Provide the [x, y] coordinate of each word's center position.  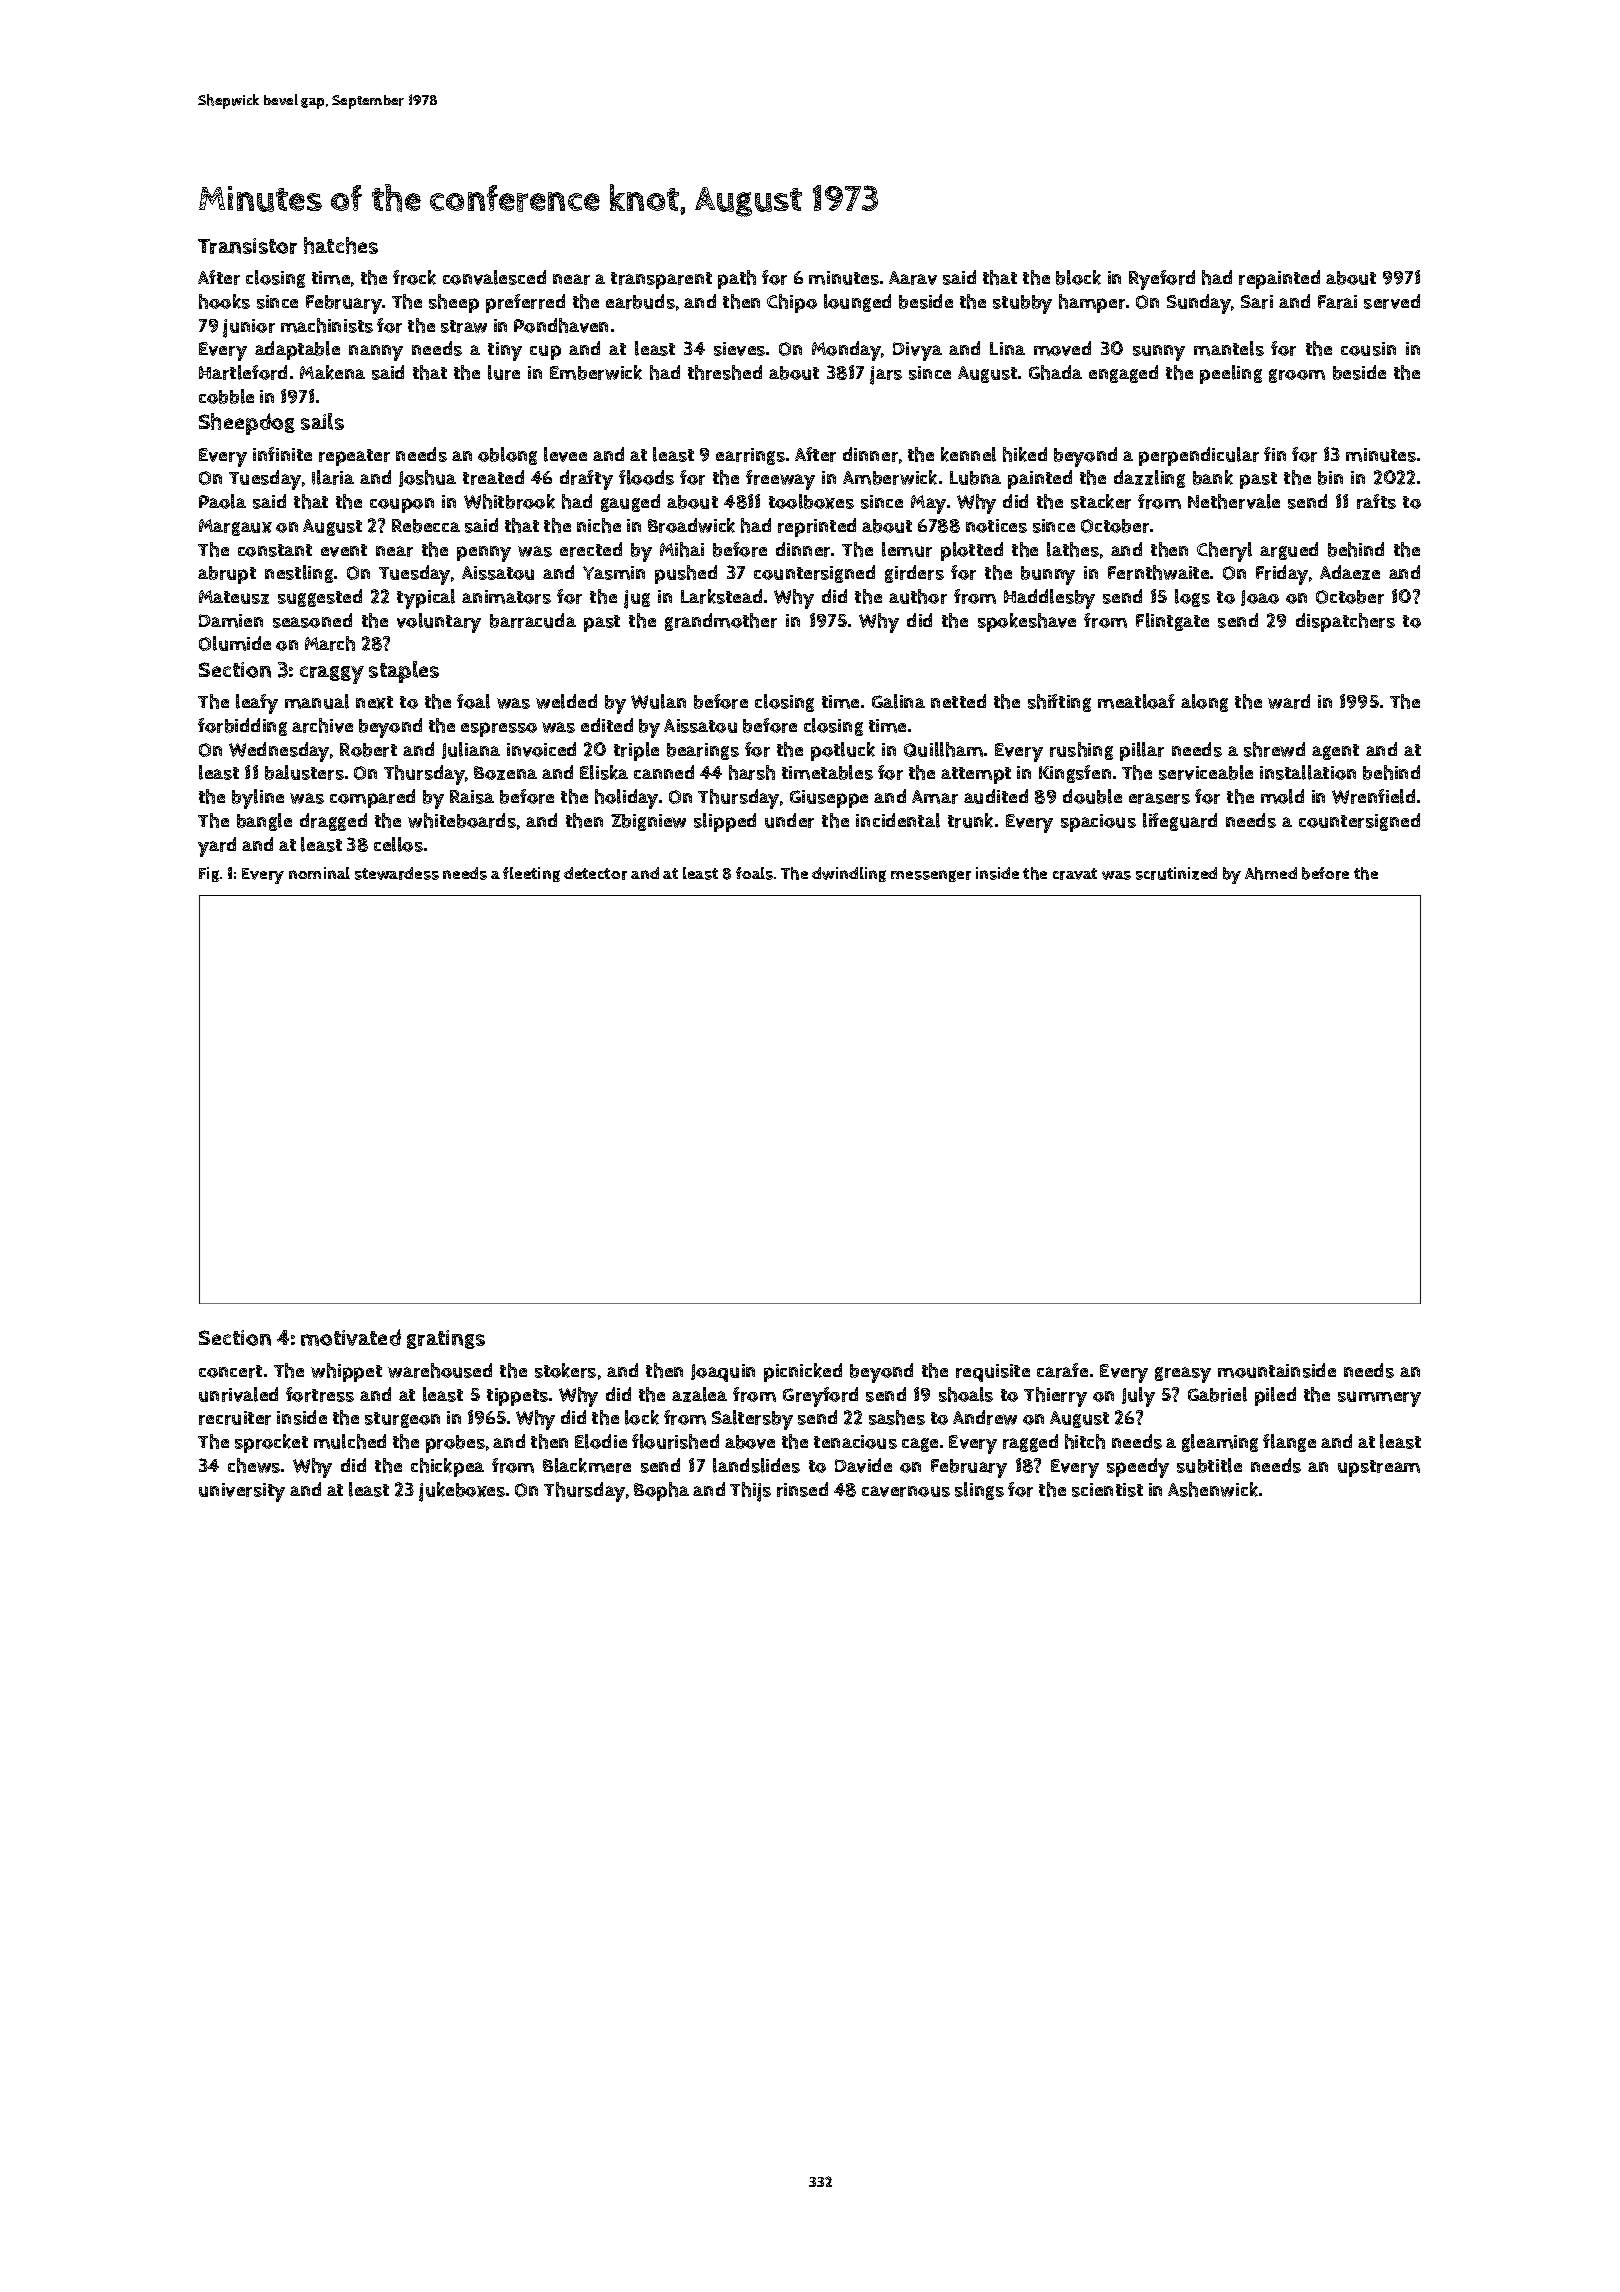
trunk [970, 820]
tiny [505, 351]
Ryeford [1162, 280]
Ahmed [1271, 873]
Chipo [792, 303]
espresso [499, 729]
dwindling [849, 874]
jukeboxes [462, 1492]
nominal [319, 873]
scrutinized [1176, 873]
